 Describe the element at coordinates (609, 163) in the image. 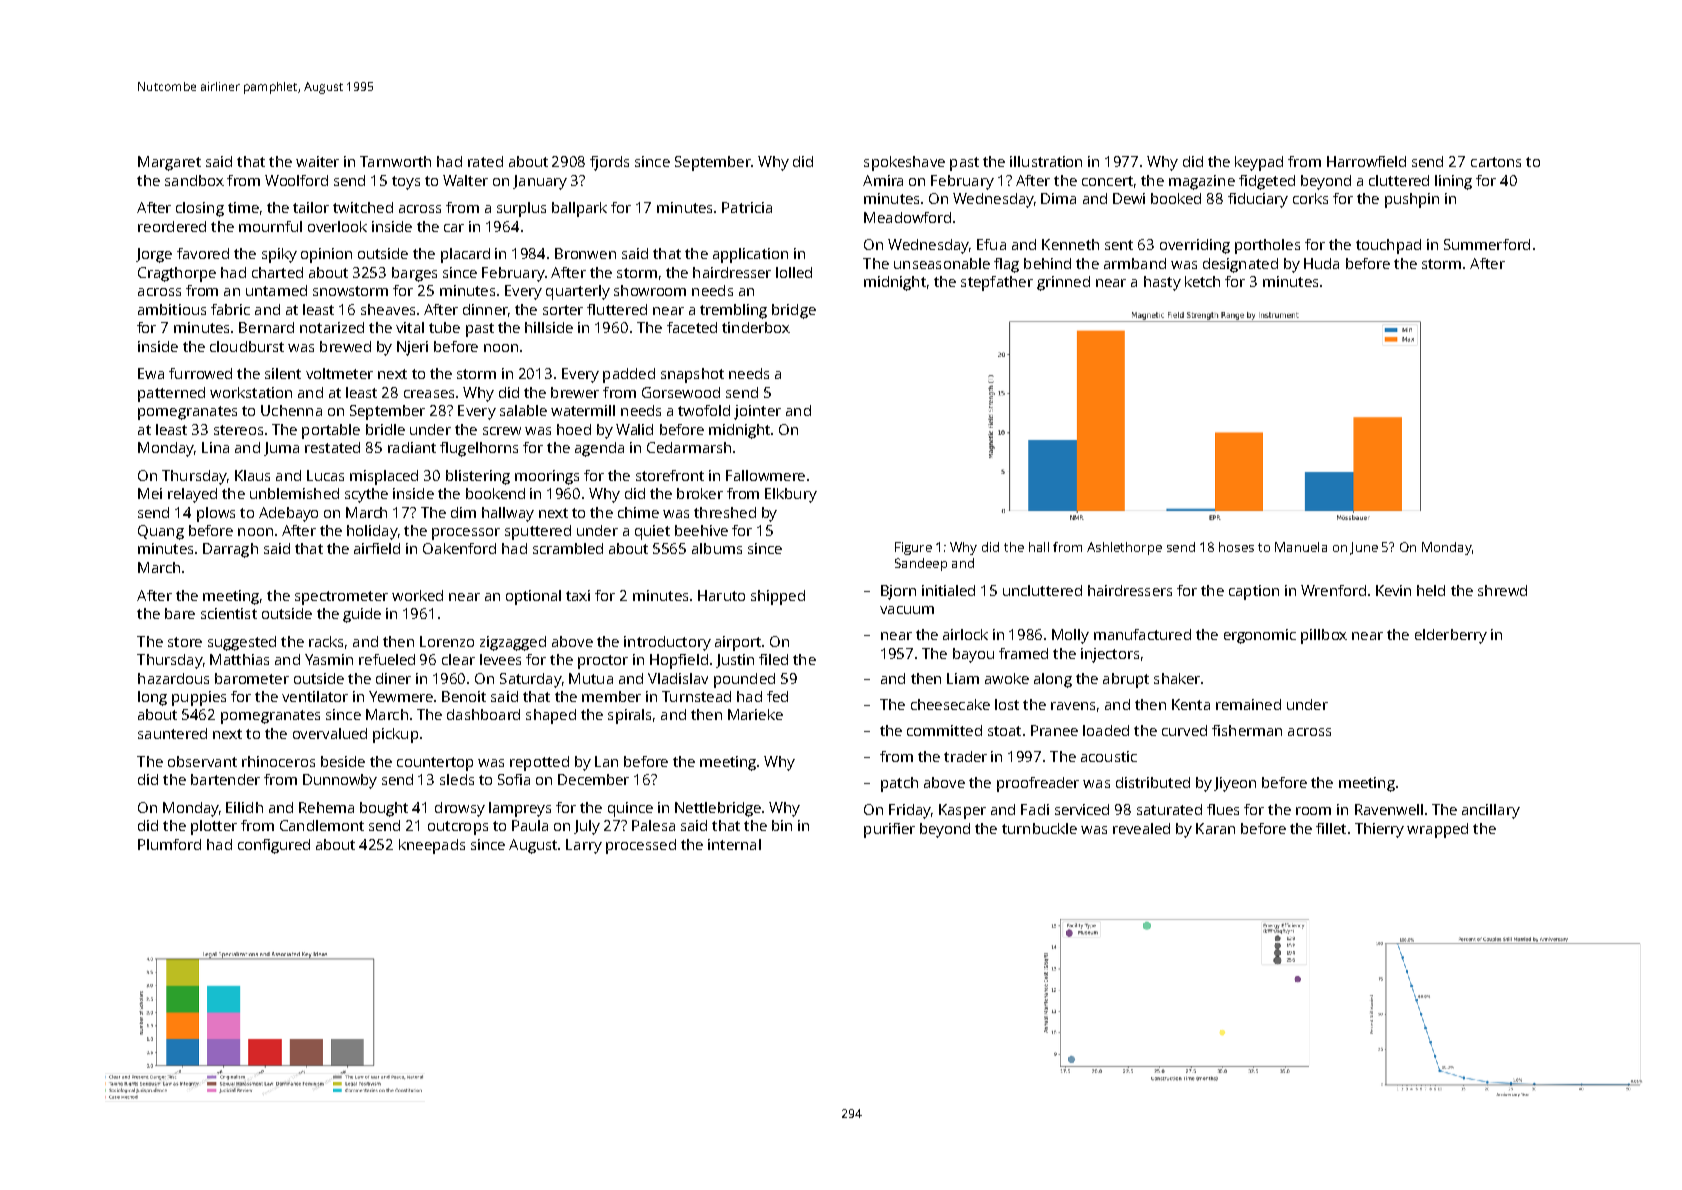

I see `fjords` at that location.
